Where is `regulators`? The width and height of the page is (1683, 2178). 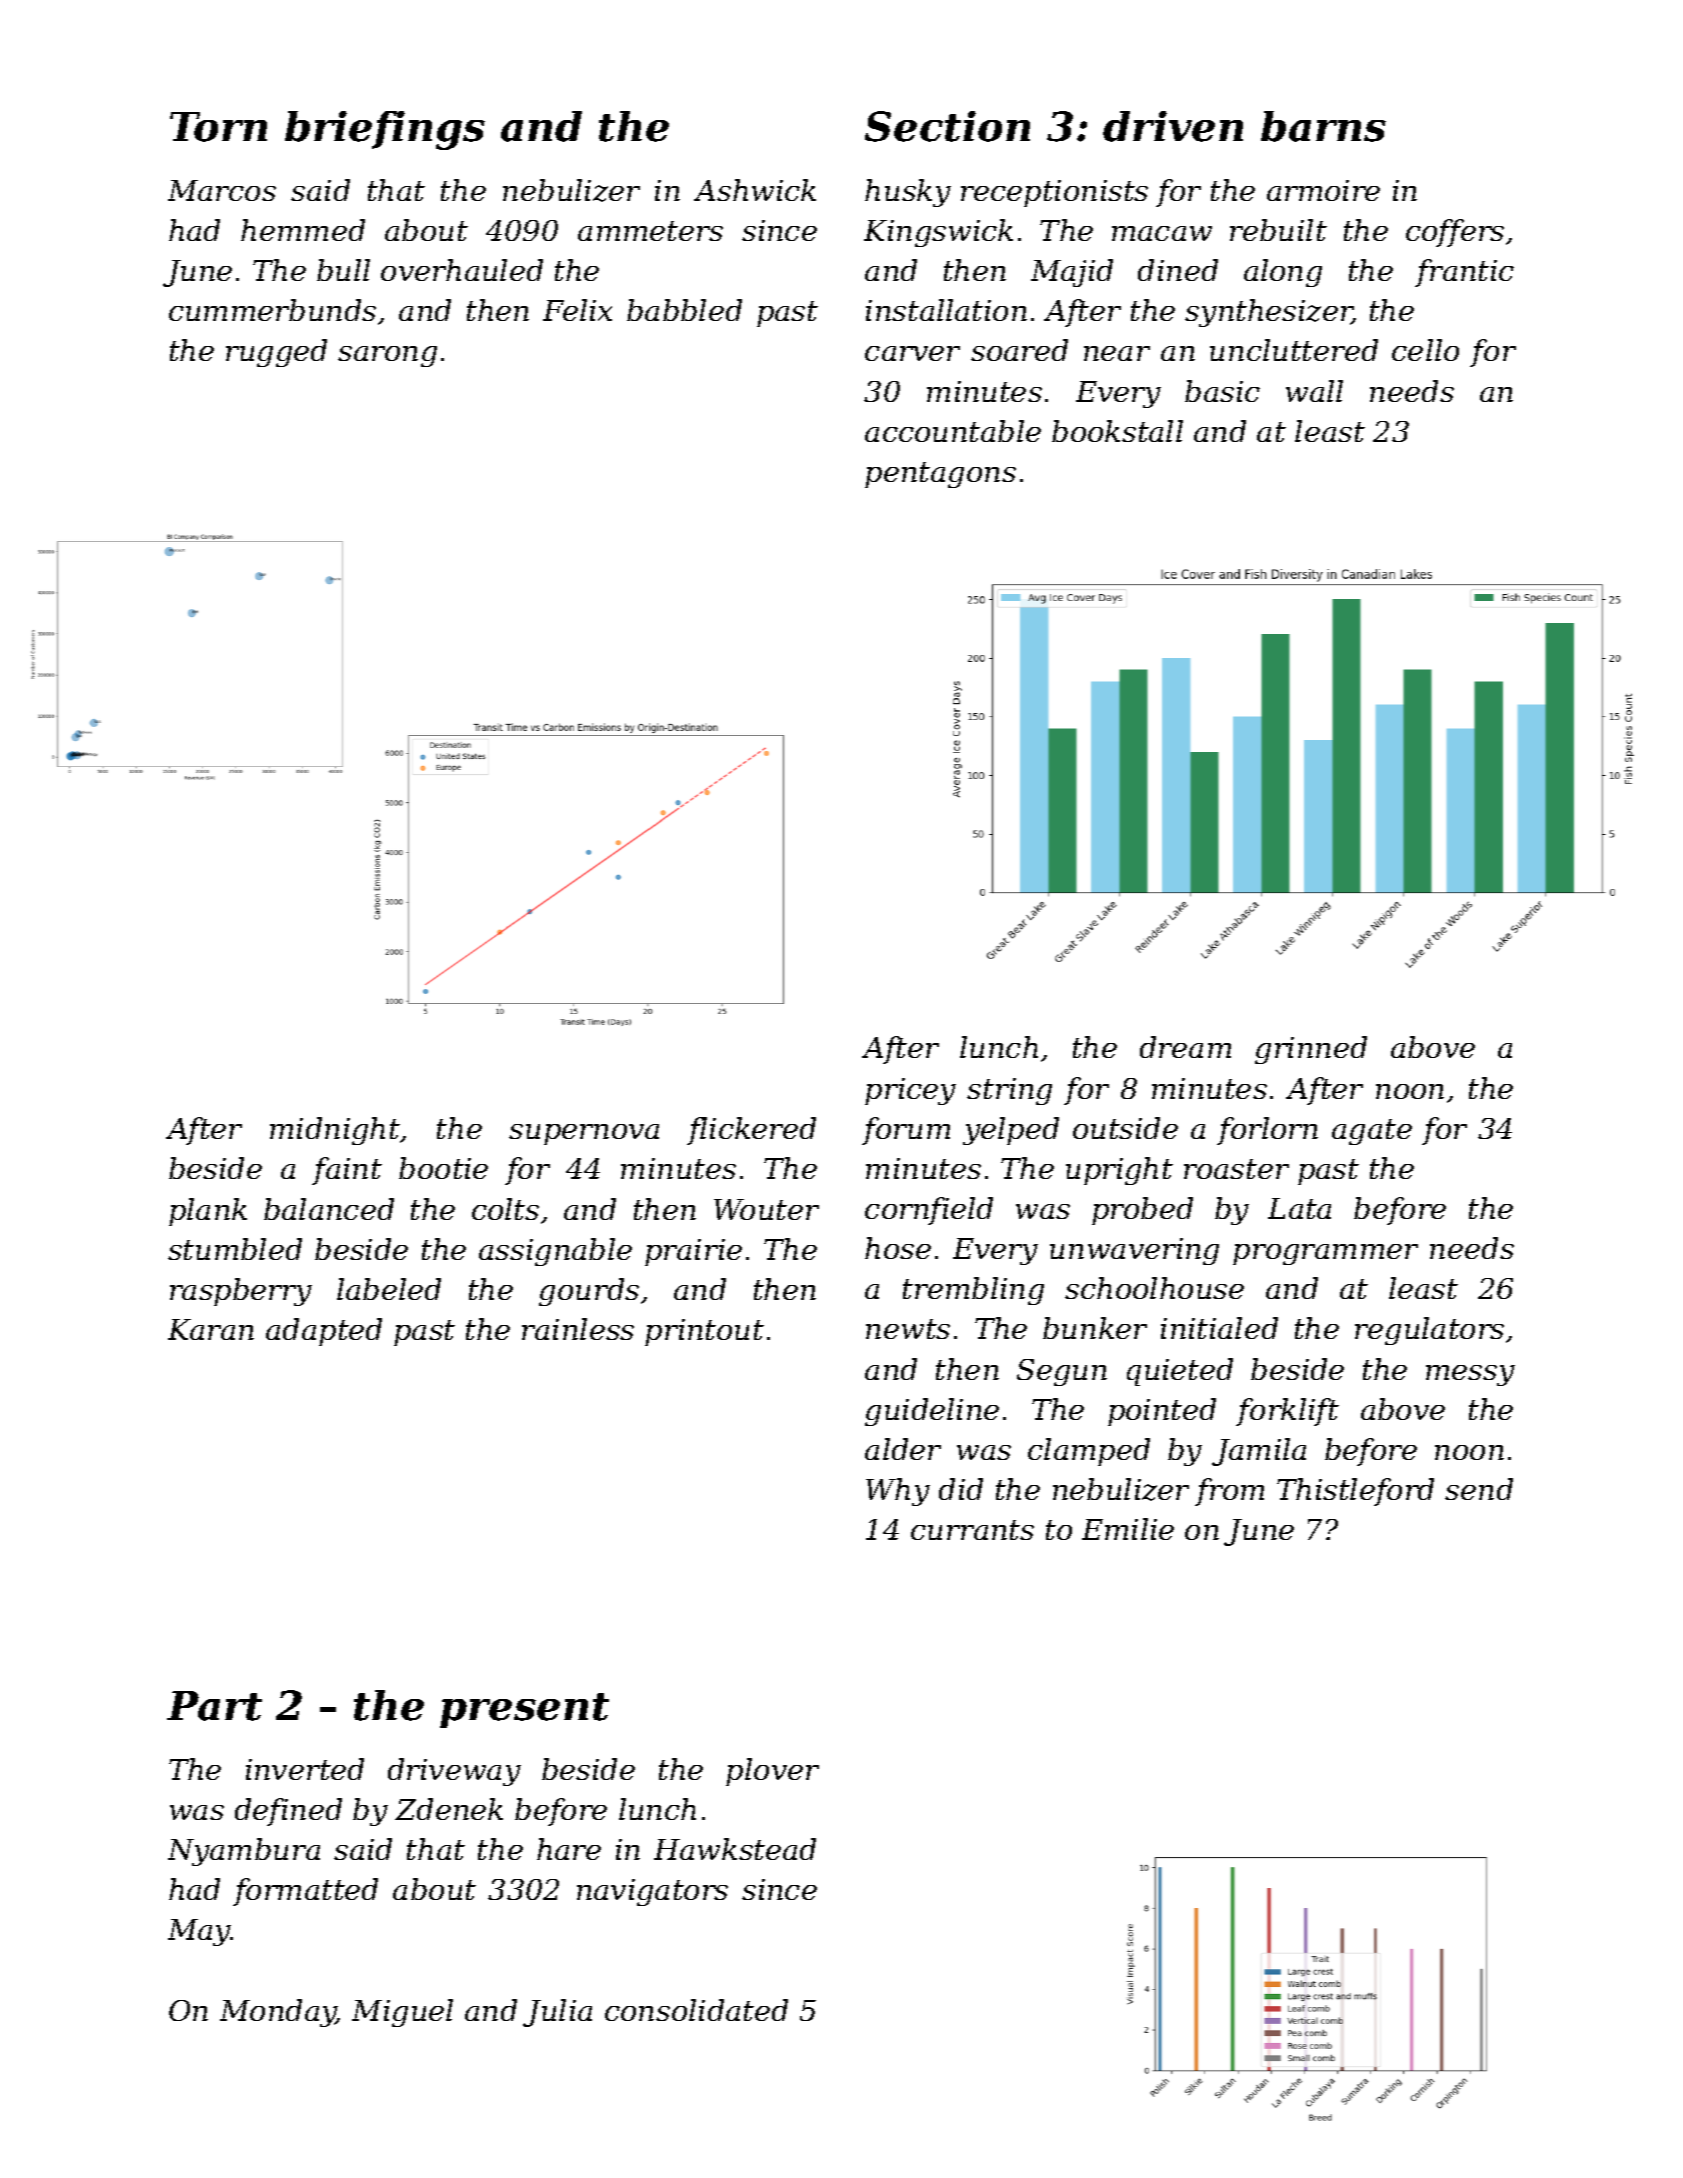 regulators is located at coordinates (1429, 1331).
